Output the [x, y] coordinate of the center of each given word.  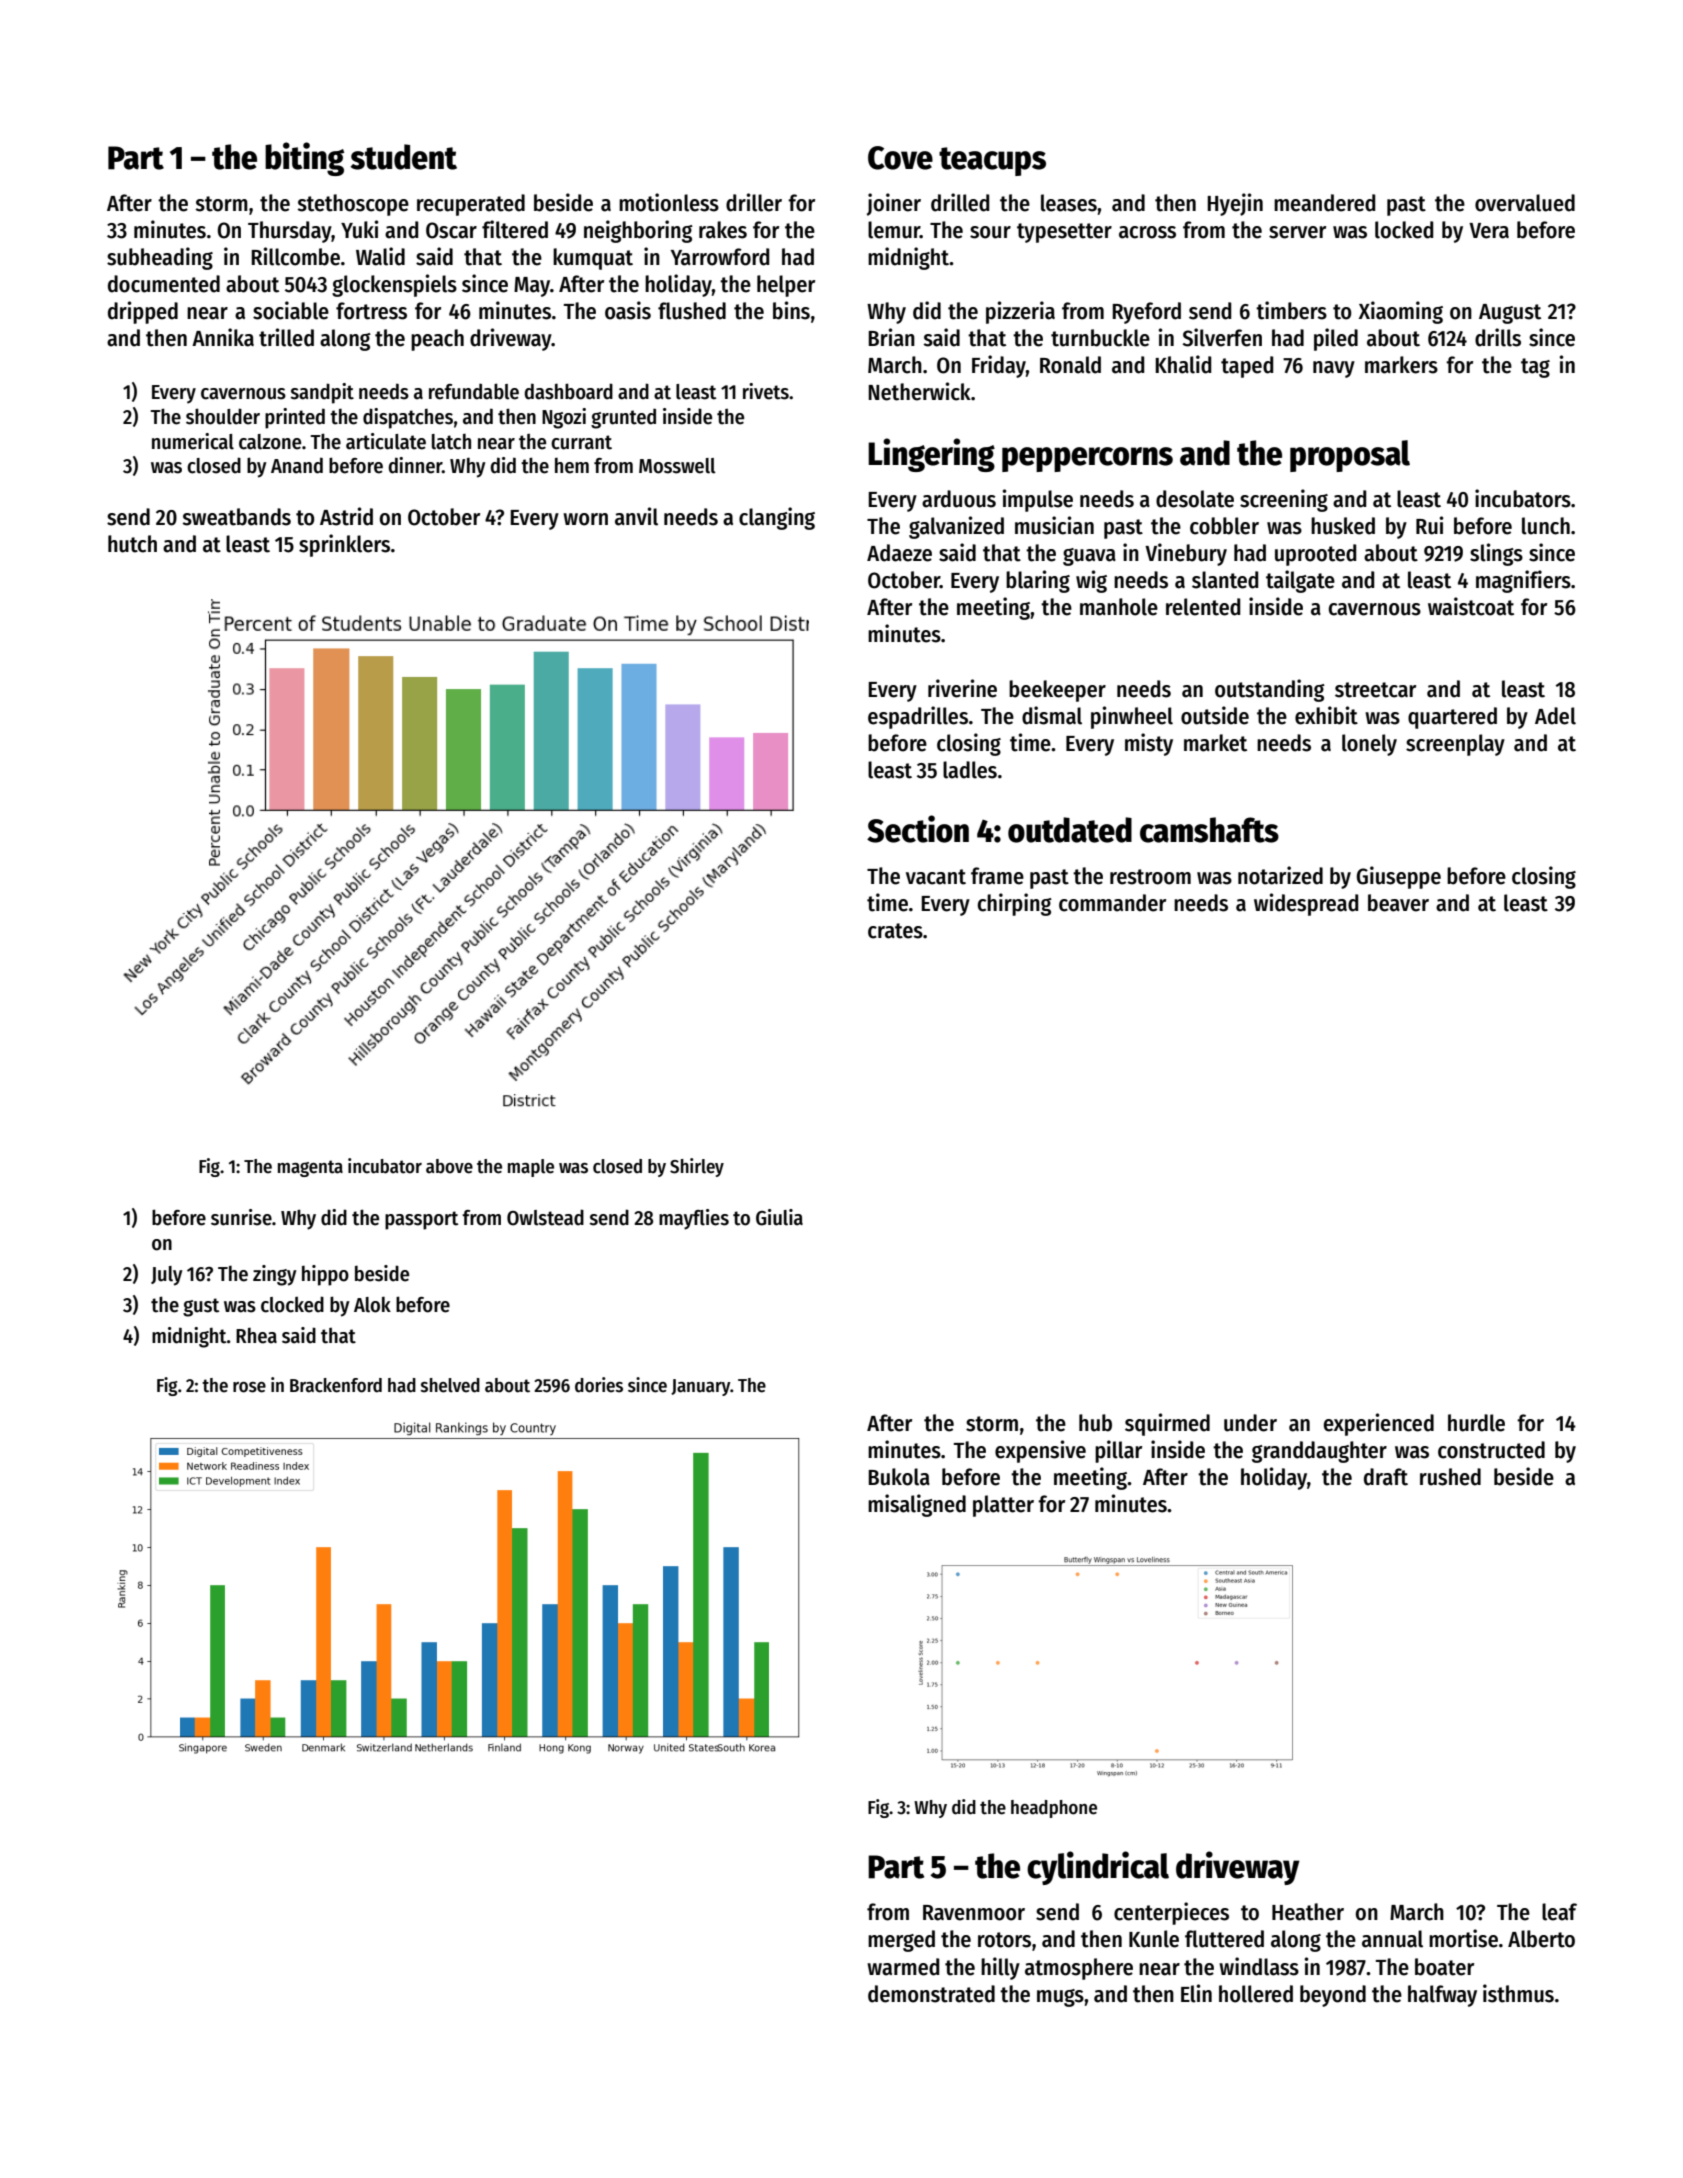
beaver [1398, 903]
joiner [894, 204]
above [449, 1166]
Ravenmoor [974, 1913]
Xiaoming [1401, 312]
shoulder [223, 416]
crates [895, 931]
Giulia [779, 1217]
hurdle [1476, 1423]
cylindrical [1098, 1868]
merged [901, 1941]
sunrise [241, 1217]
